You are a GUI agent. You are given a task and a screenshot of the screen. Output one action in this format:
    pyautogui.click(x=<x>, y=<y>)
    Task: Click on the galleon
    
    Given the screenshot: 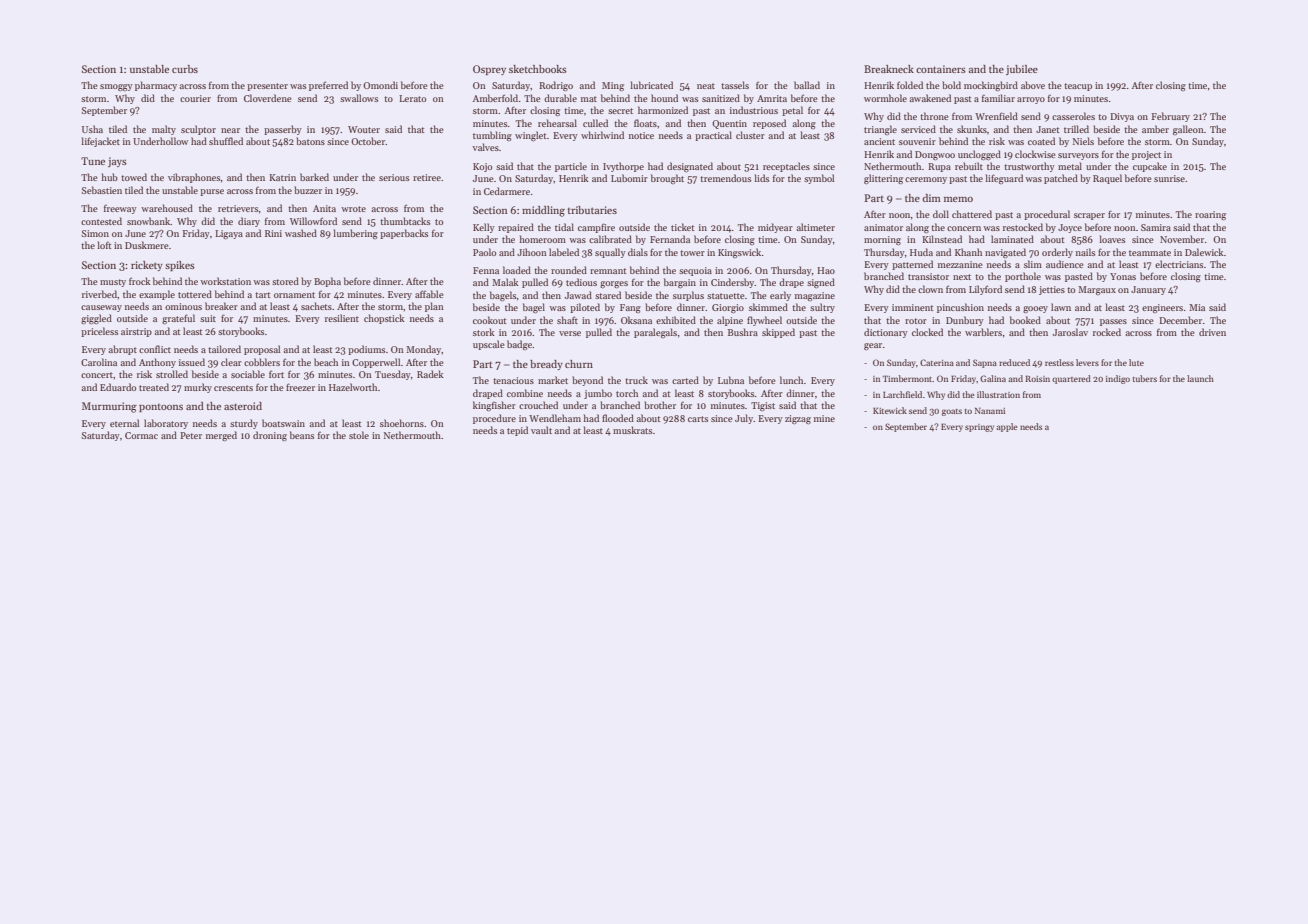 What is the action you would take?
    pyautogui.click(x=1188, y=130)
